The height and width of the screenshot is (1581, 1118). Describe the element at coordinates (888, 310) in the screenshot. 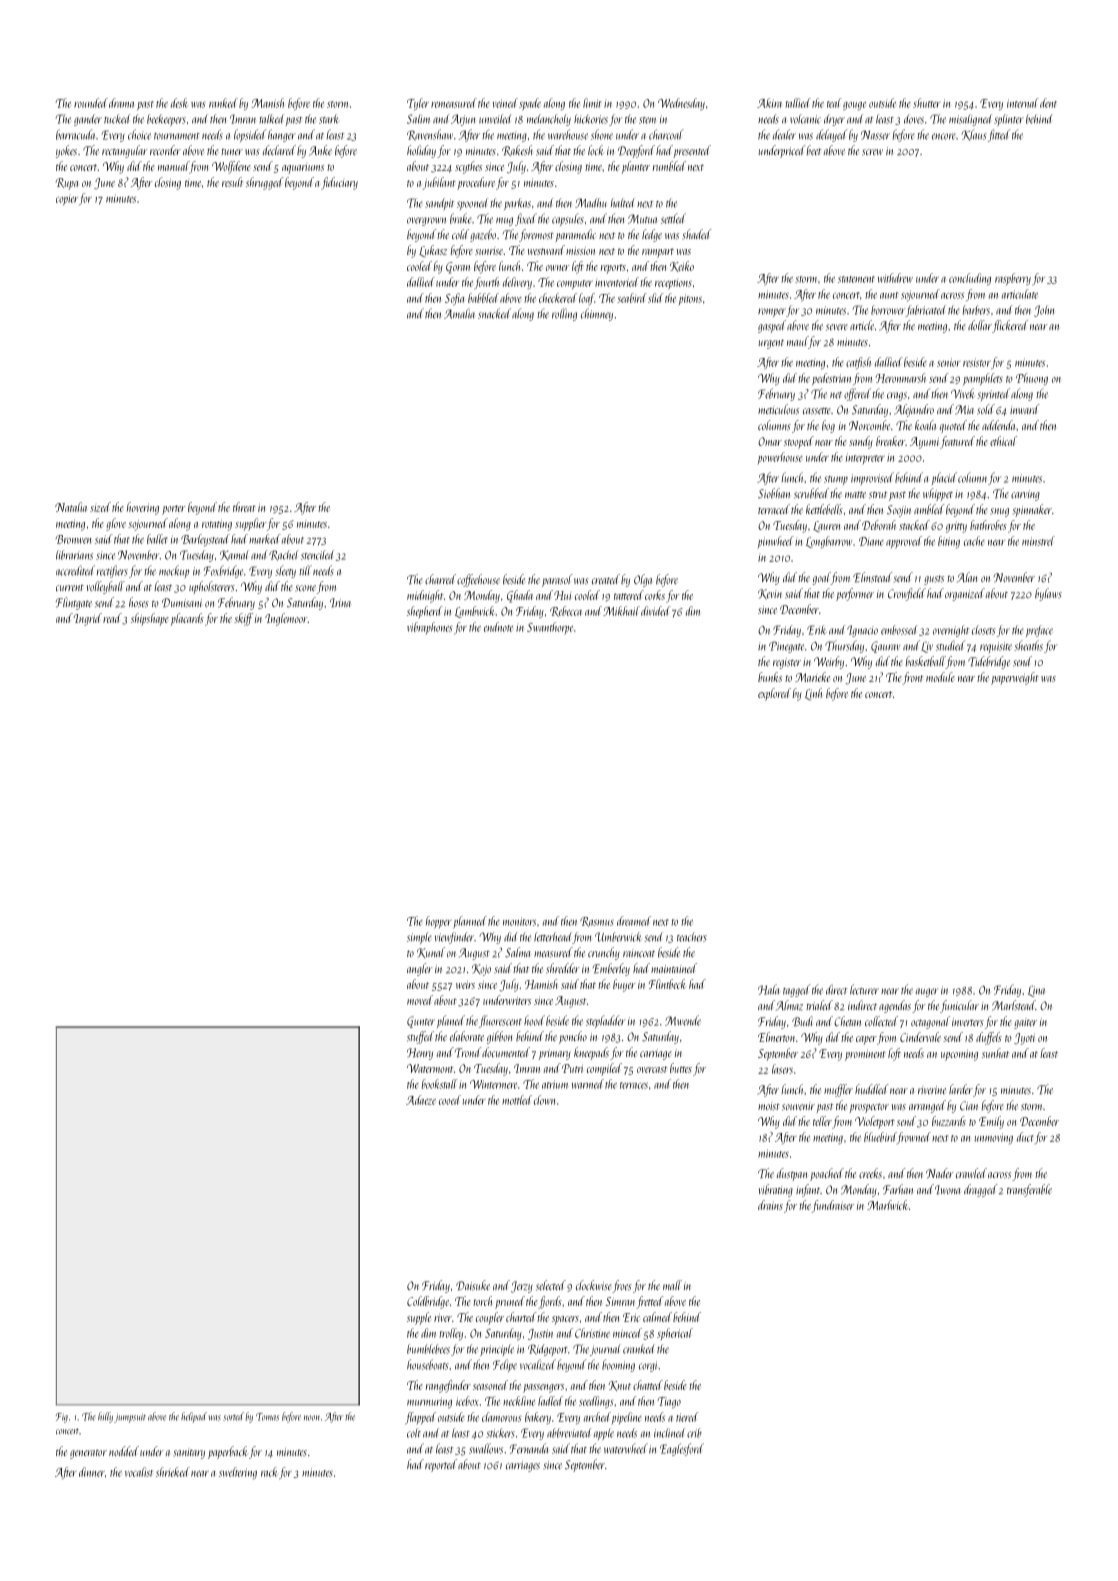

I see `borrower` at that location.
